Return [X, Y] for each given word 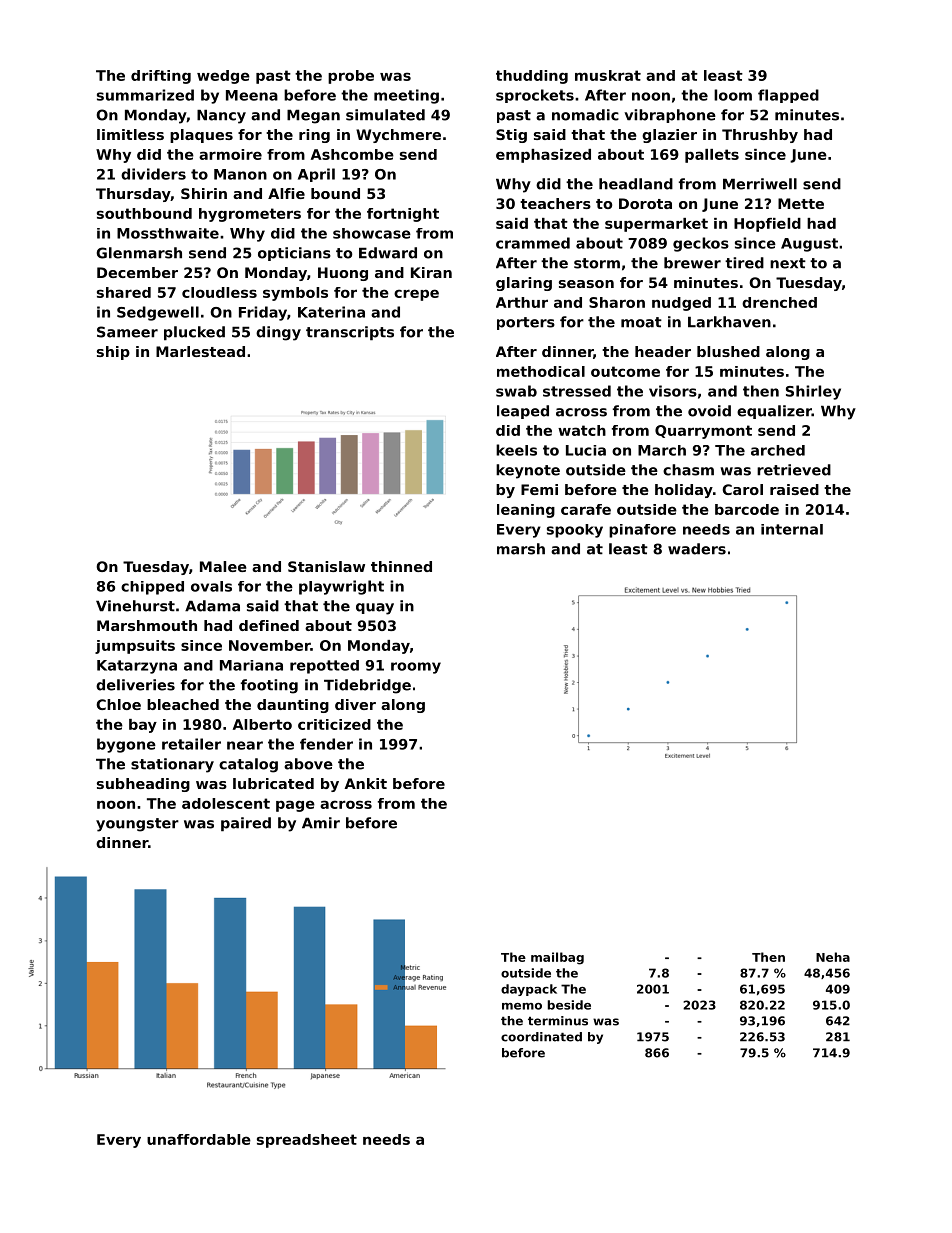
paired [246, 824]
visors [673, 391]
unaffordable [199, 1139]
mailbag [557, 958]
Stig [511, 136]
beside [569, 1005]
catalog [248, 765]
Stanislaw [326, 566]
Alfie [286, 193]
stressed [577, 391]
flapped [788, 96]
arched [778, 450]
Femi [539, 489]
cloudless [219, 292]
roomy [416, 668]
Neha [833, 957]
